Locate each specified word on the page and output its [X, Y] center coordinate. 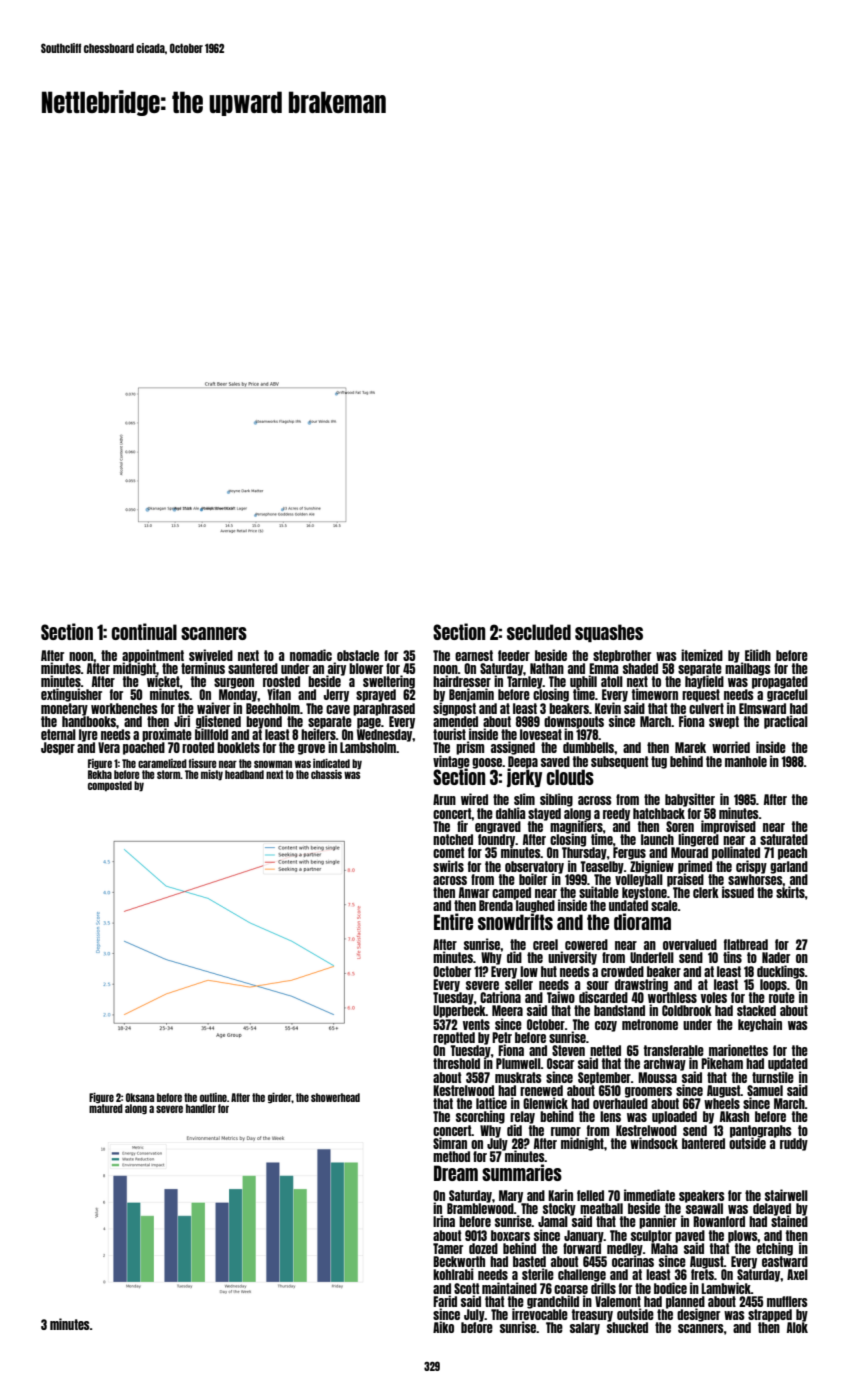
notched [453, 839]
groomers [648, 1092]
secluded [539, 632]
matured [106, 1108]
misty [212, 775]
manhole [746, 761]
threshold [456, 1063]
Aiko [443, 1327]
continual [144, 631]
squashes [609, 633]
